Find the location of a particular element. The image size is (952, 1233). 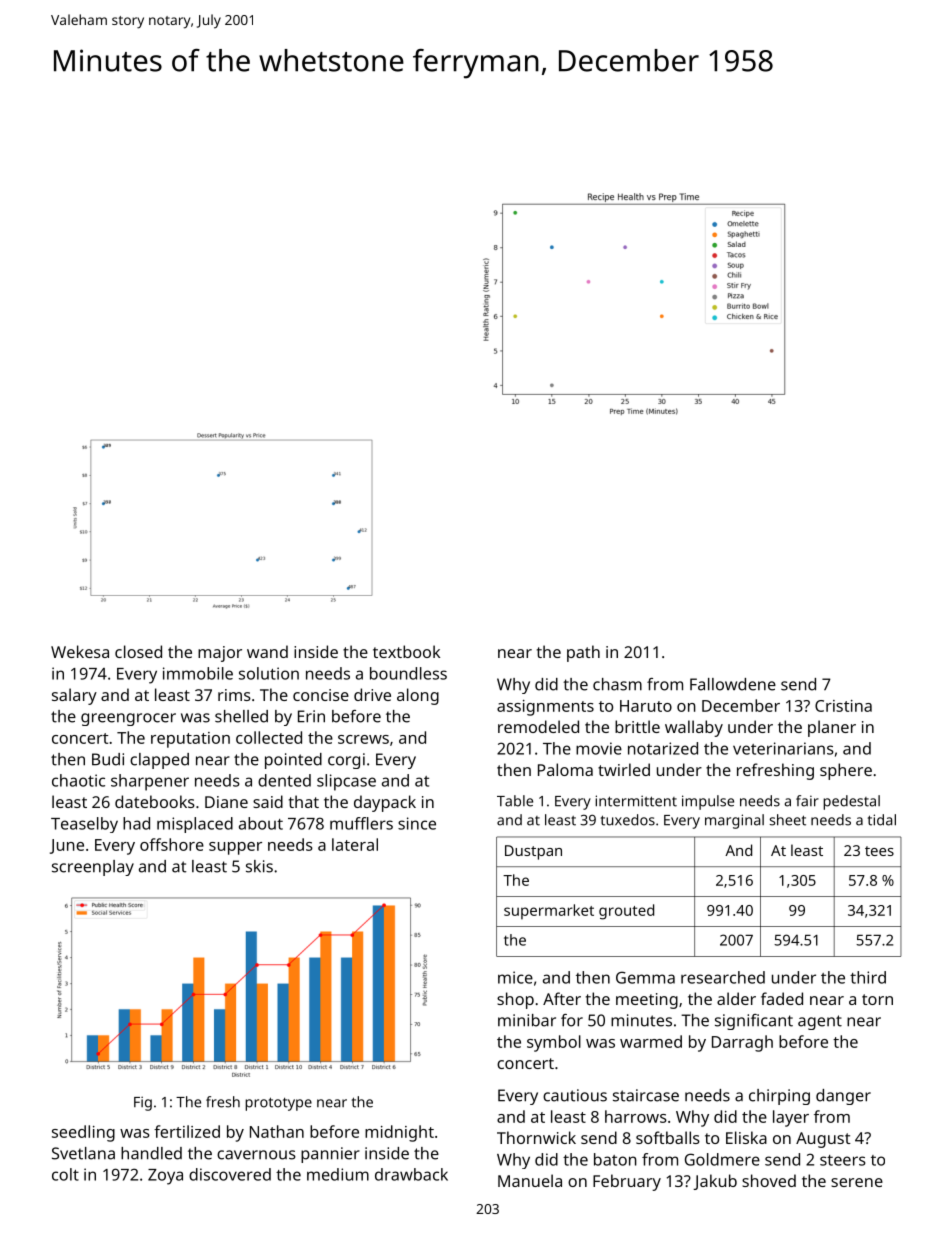

salary is located at coordinates (74, 696).
